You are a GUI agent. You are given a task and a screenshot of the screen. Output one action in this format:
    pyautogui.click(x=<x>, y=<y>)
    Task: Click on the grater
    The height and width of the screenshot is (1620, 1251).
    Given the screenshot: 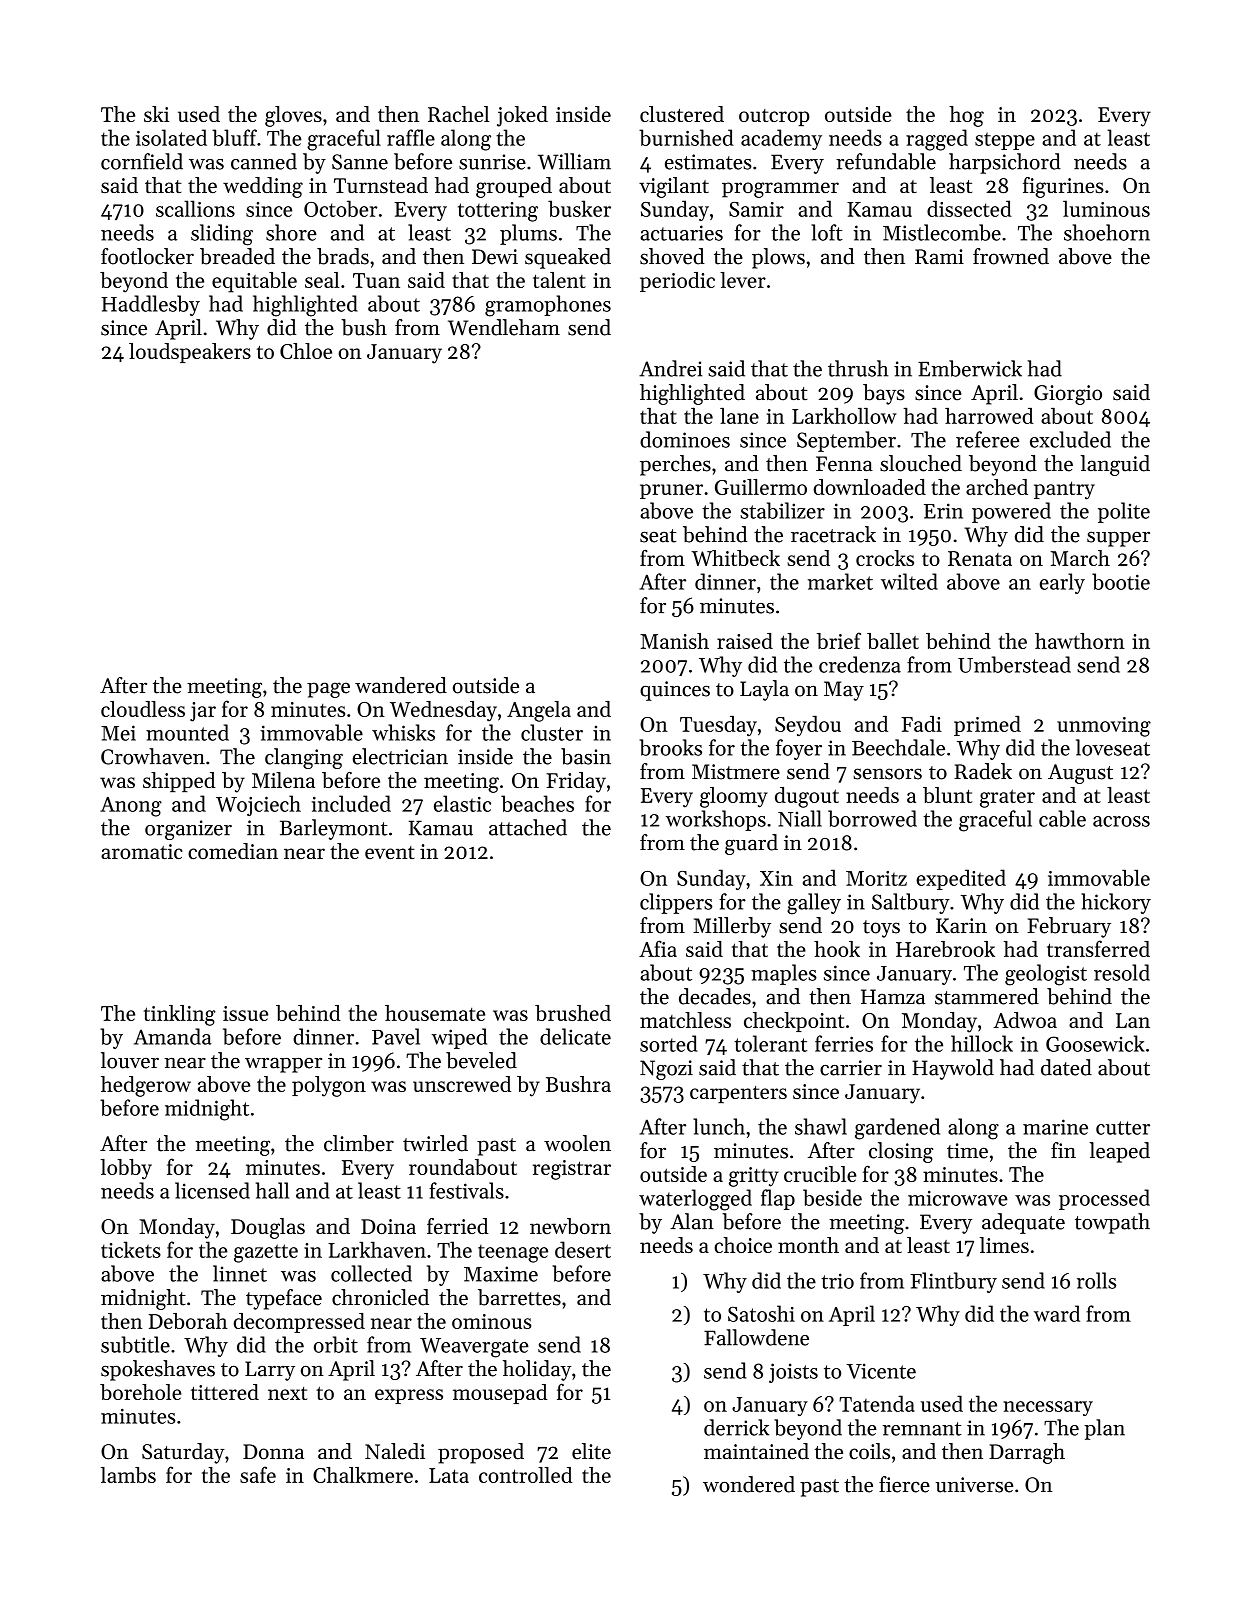 What is the action you would take?
    pyautogui.click(x=1007, y=798)
